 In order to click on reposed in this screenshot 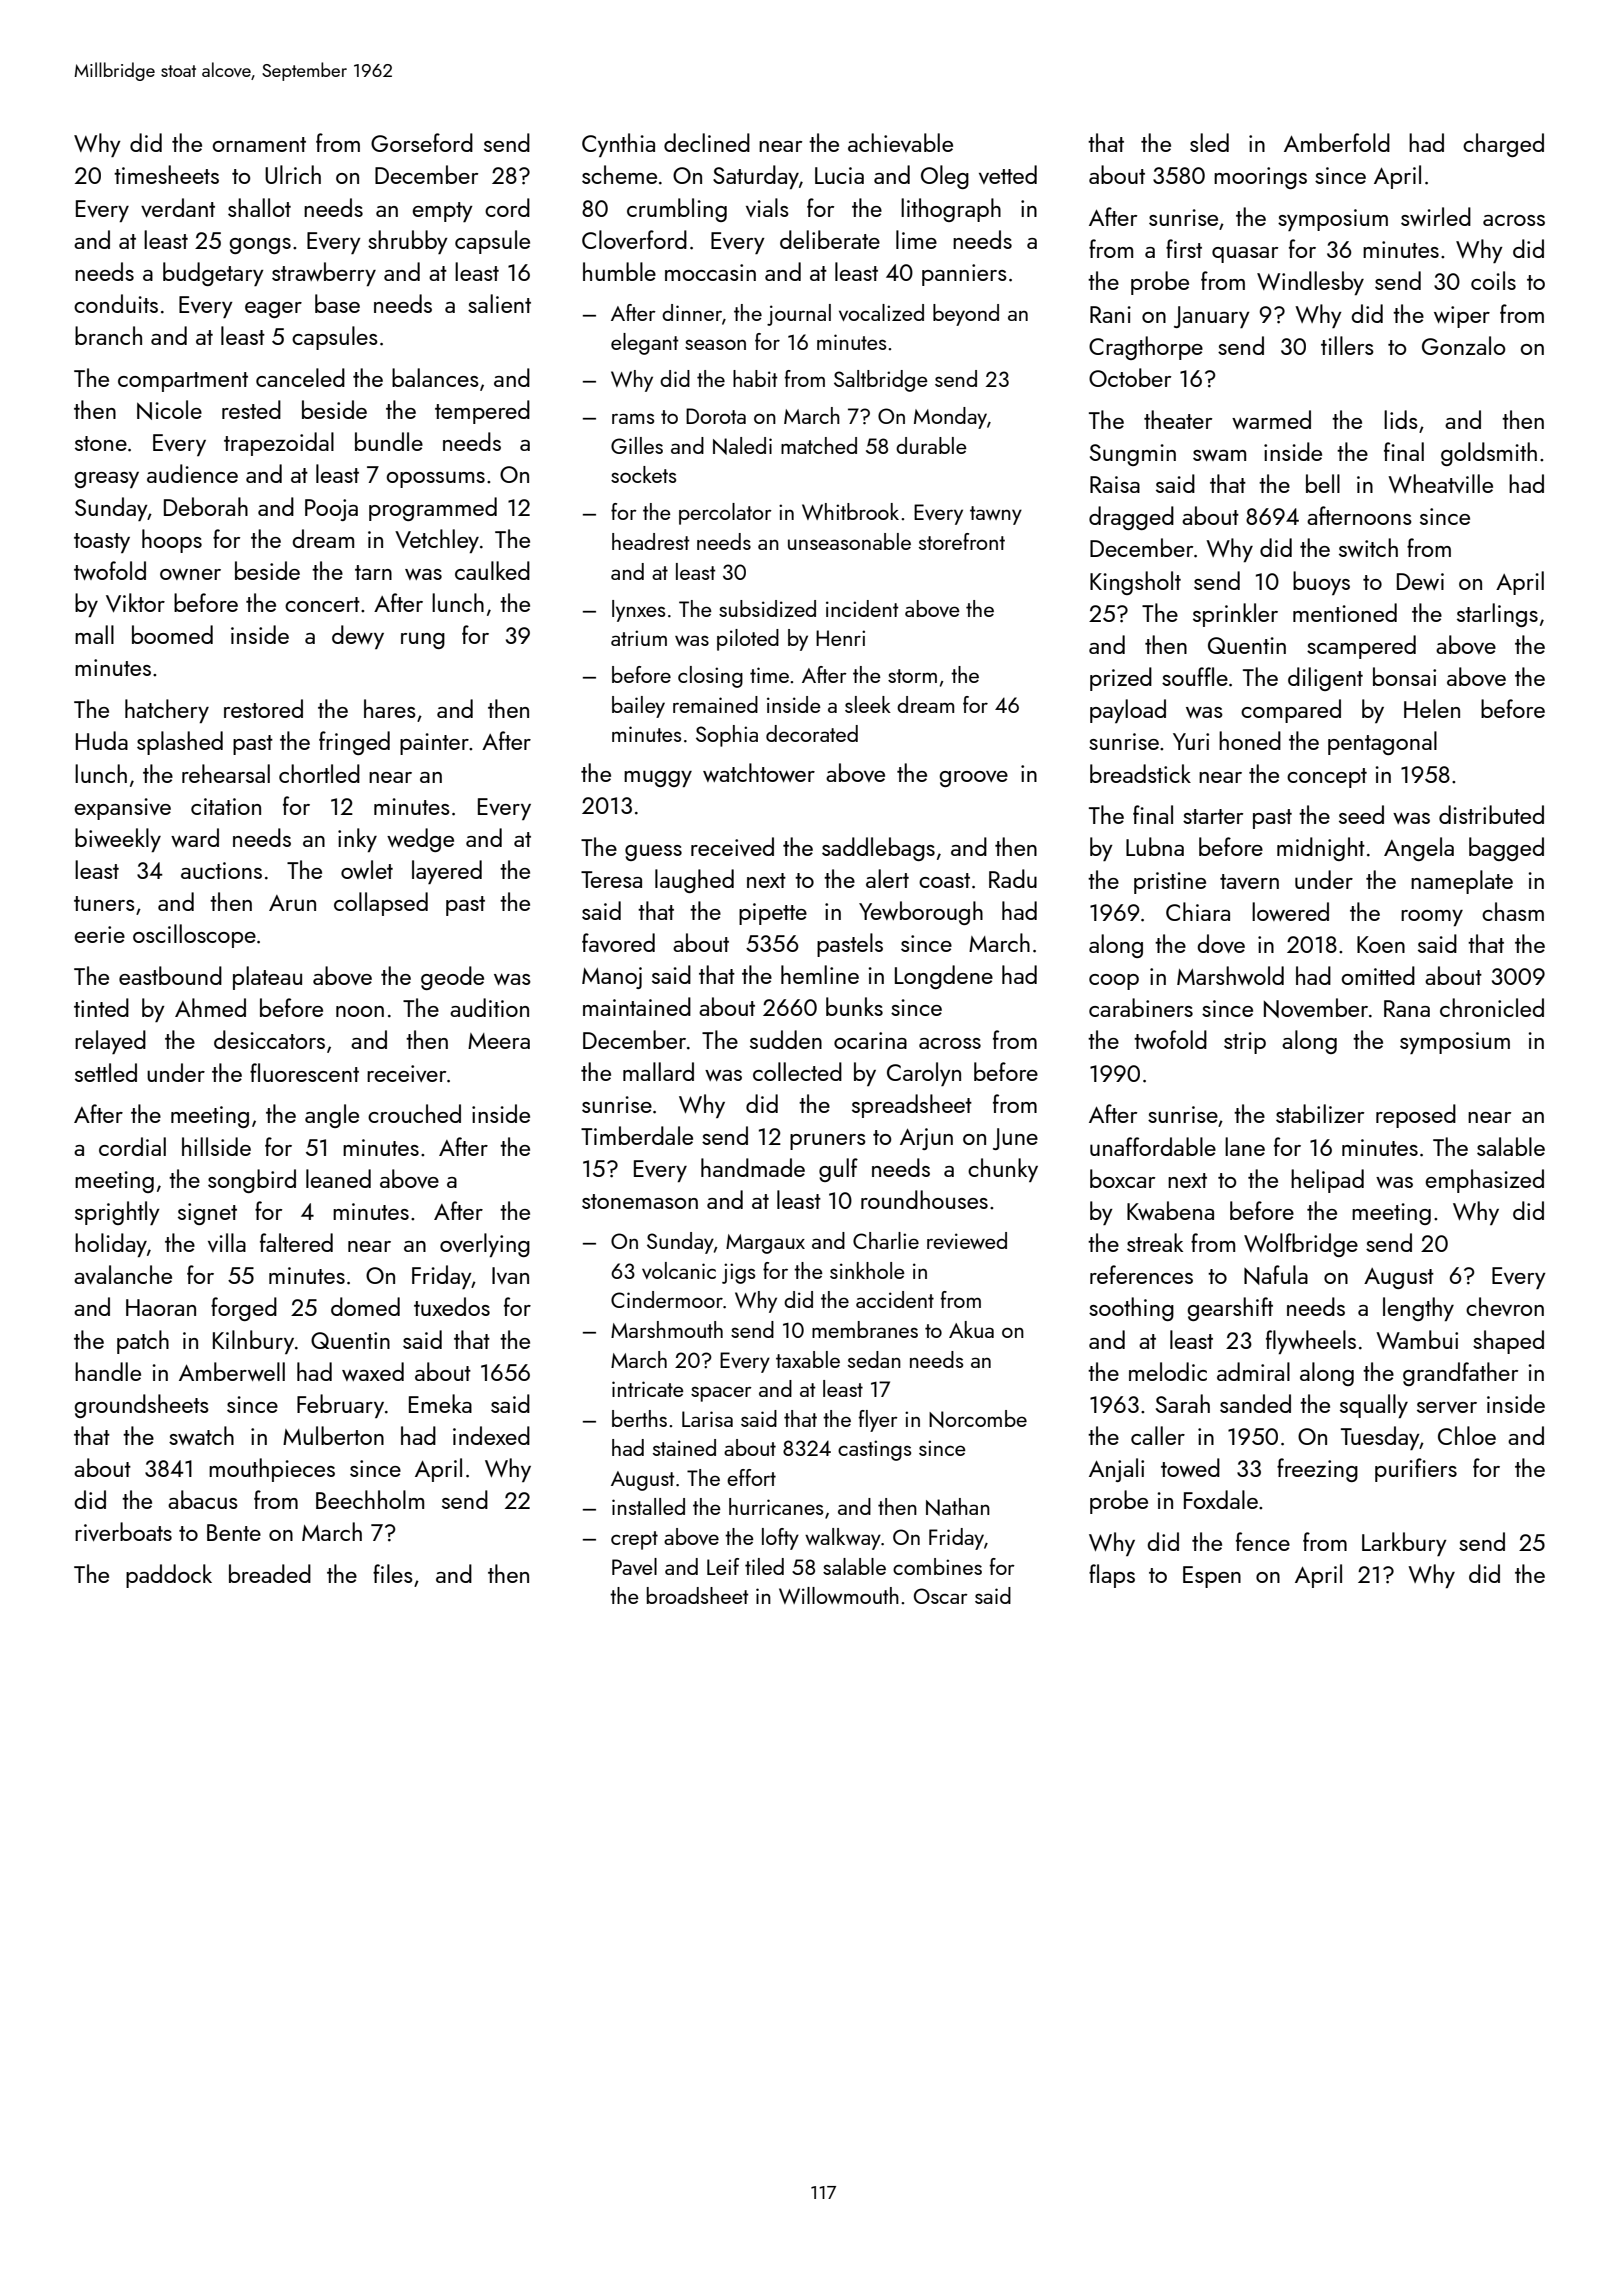, I will do `click(1416, 1116)`.
